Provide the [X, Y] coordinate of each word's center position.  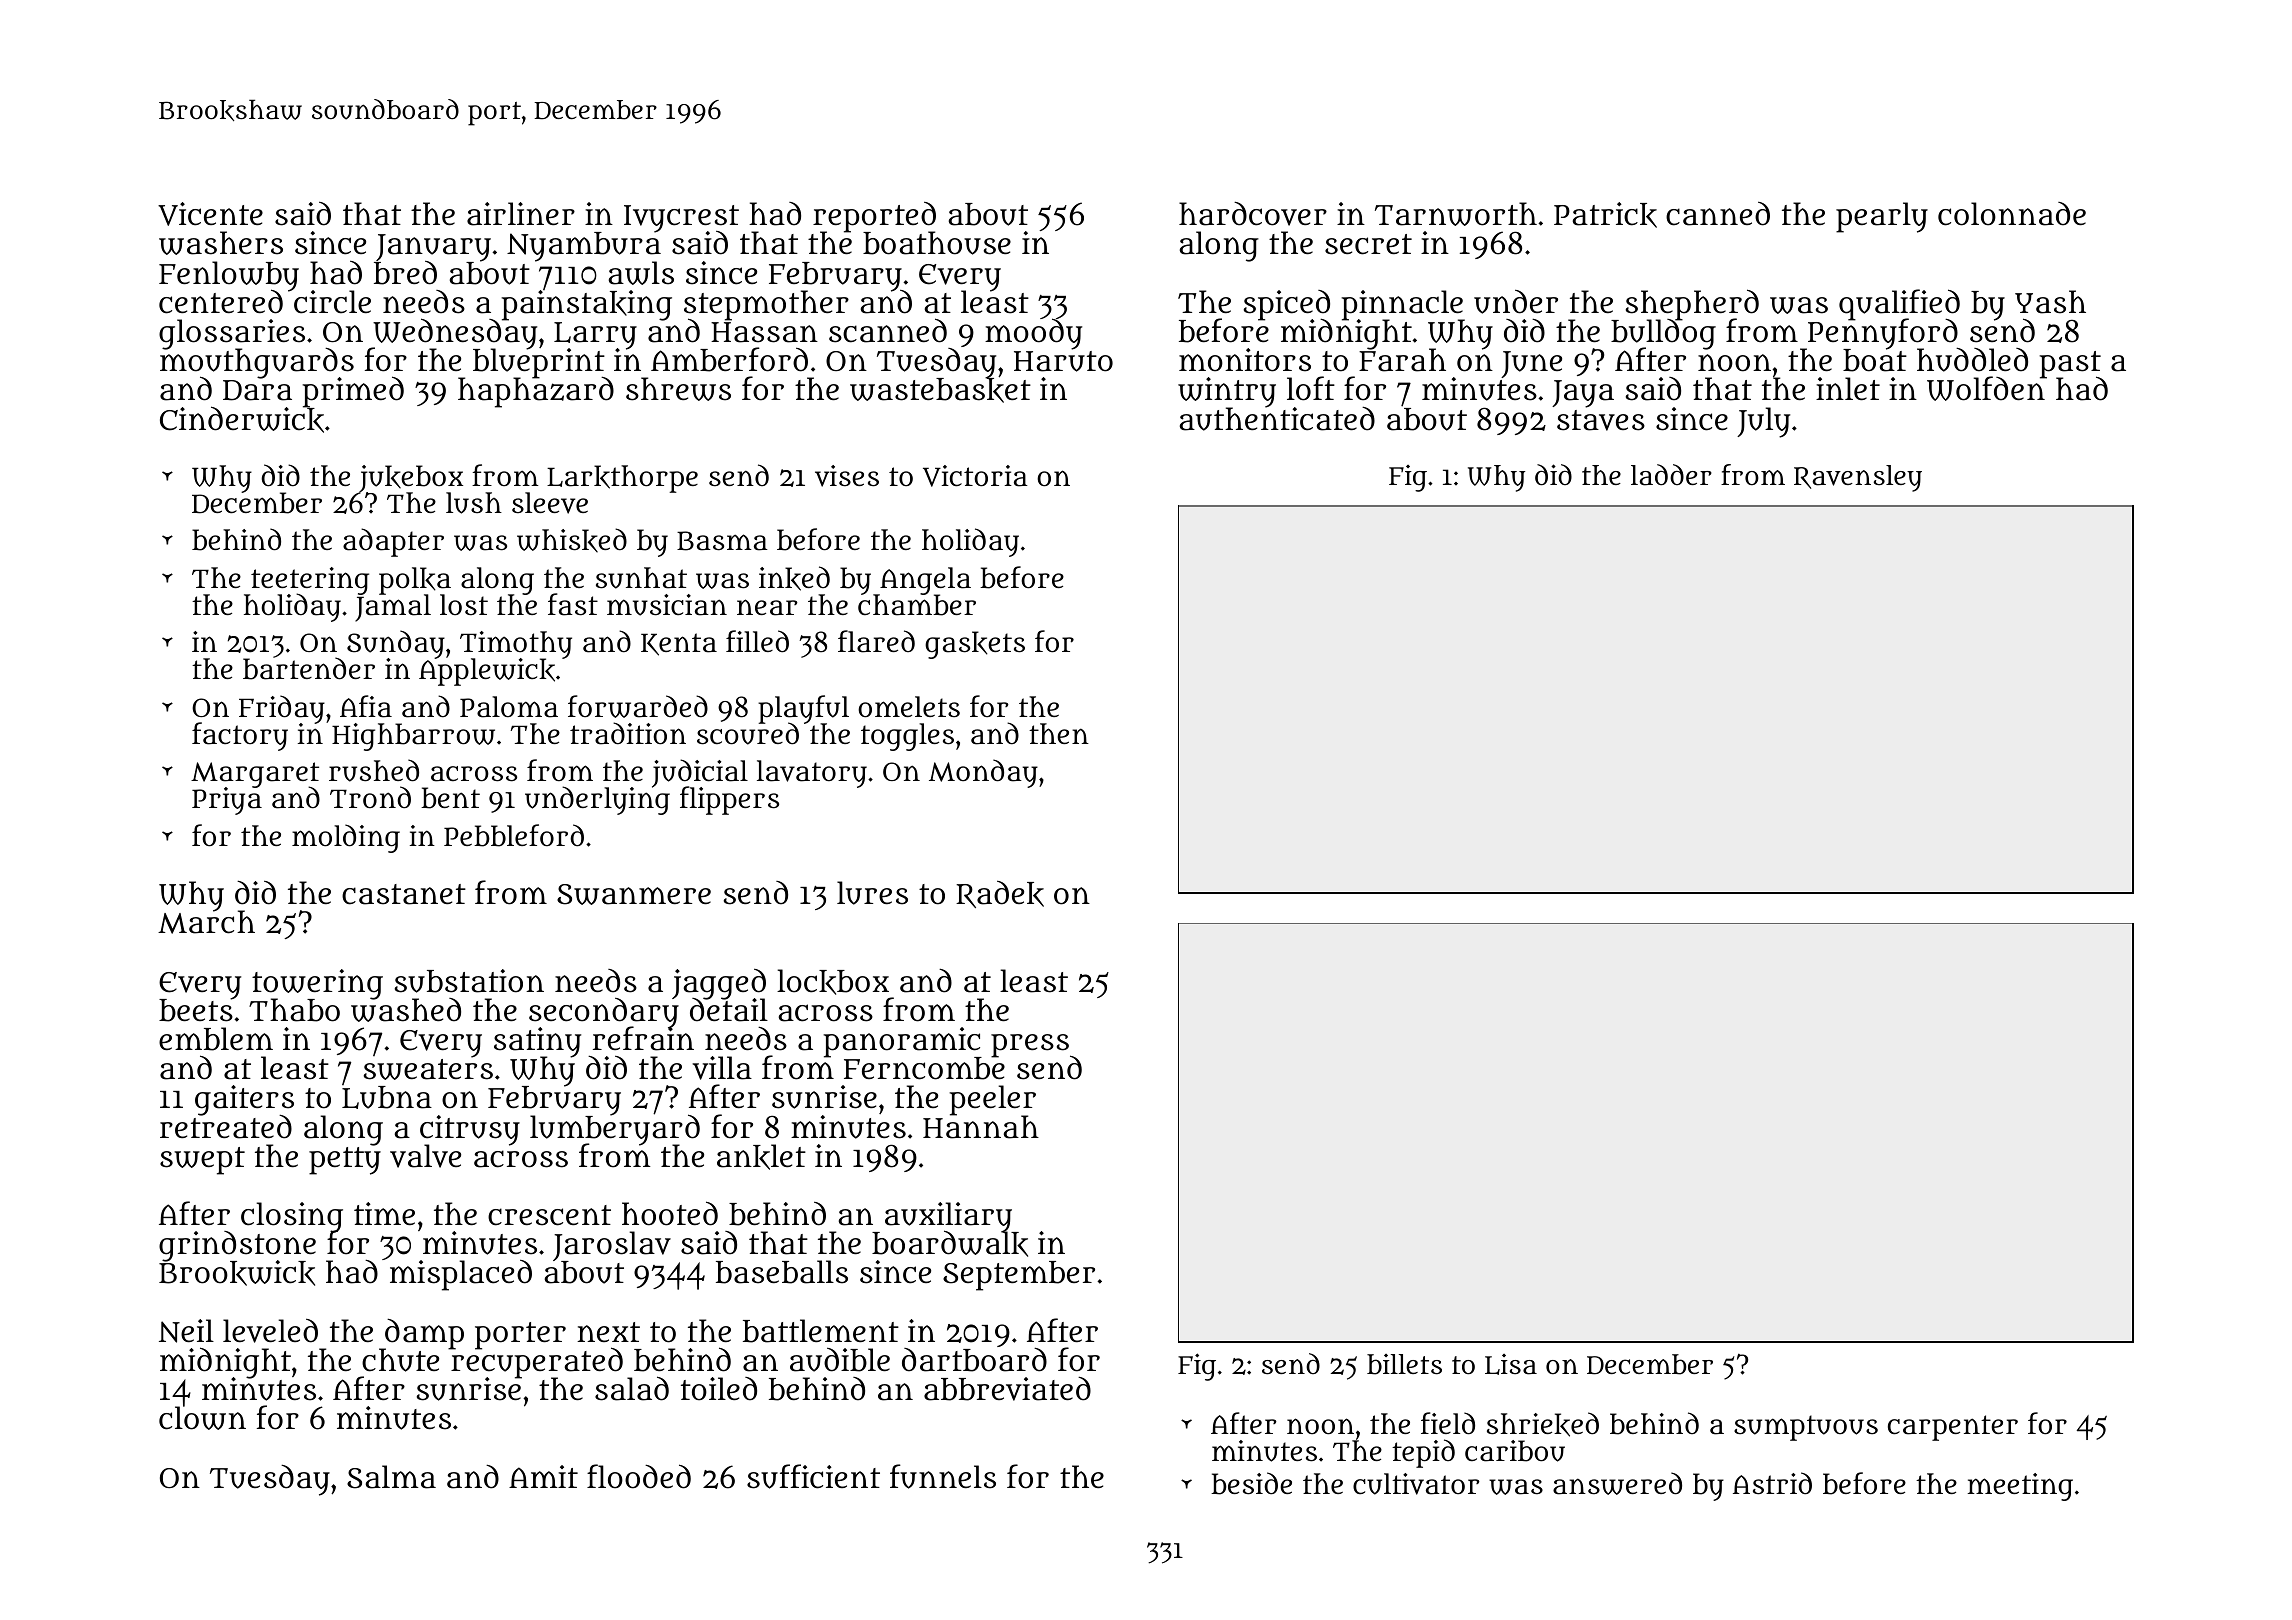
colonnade [2012, 214]
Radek [1000, 894]
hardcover [1253, 214]
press [1031, 1045]
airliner [521, 214]
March [206, 923]
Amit [543, 1476]
